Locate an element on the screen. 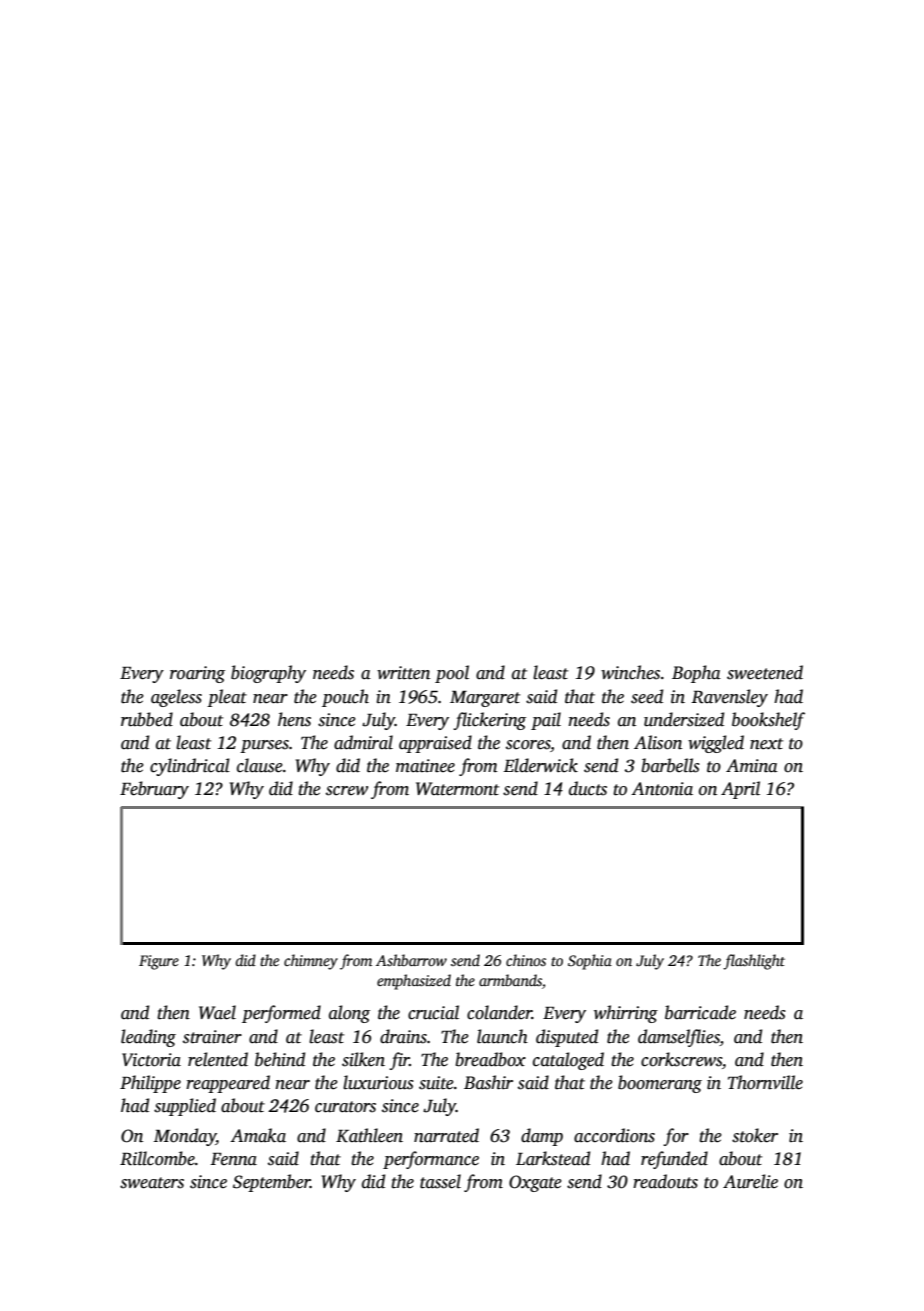  stoker is located at coordinates (755, 1135).
